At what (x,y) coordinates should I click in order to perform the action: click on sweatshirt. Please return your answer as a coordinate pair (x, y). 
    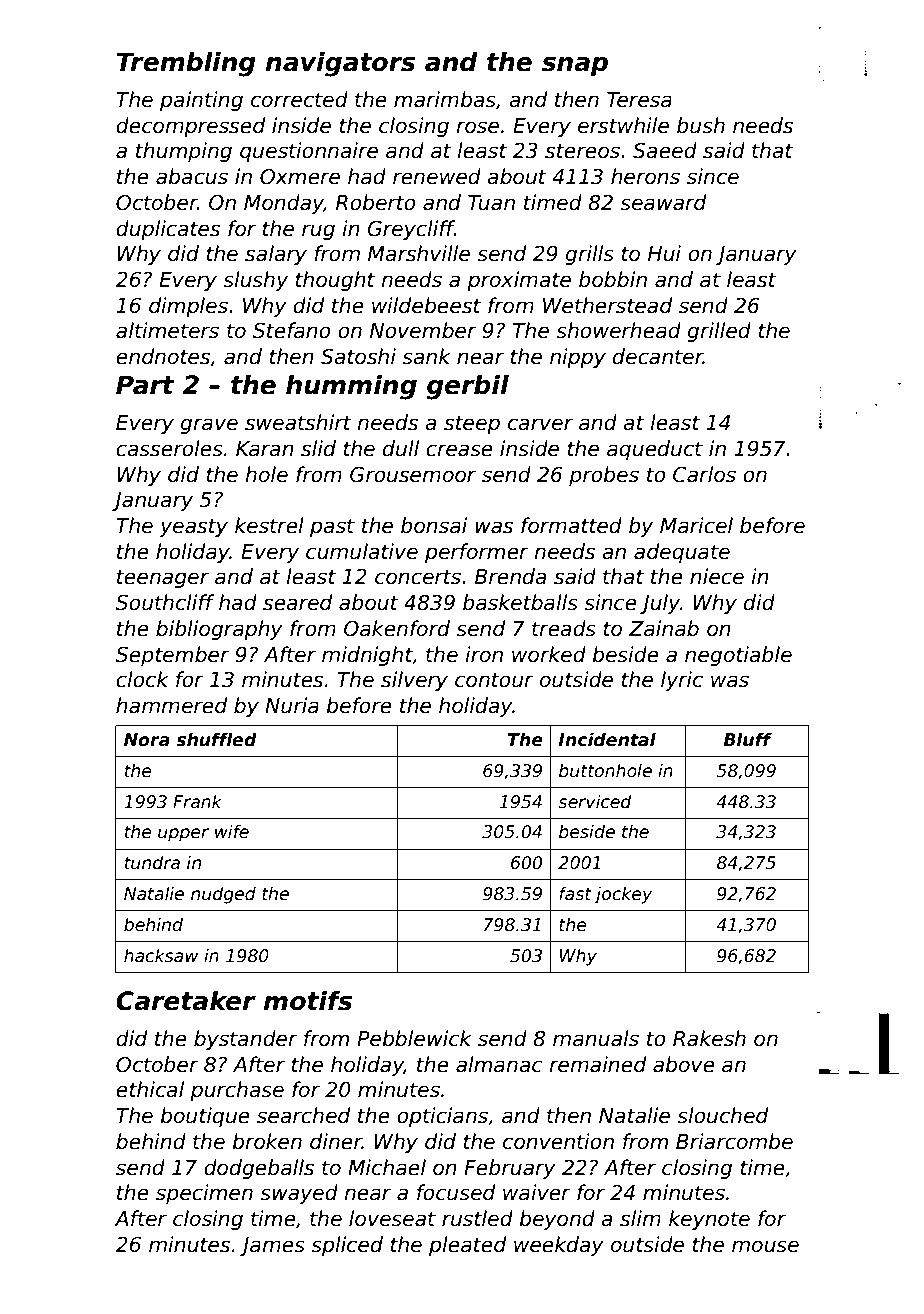
    Looking at the image, I should click on (298, 422).
